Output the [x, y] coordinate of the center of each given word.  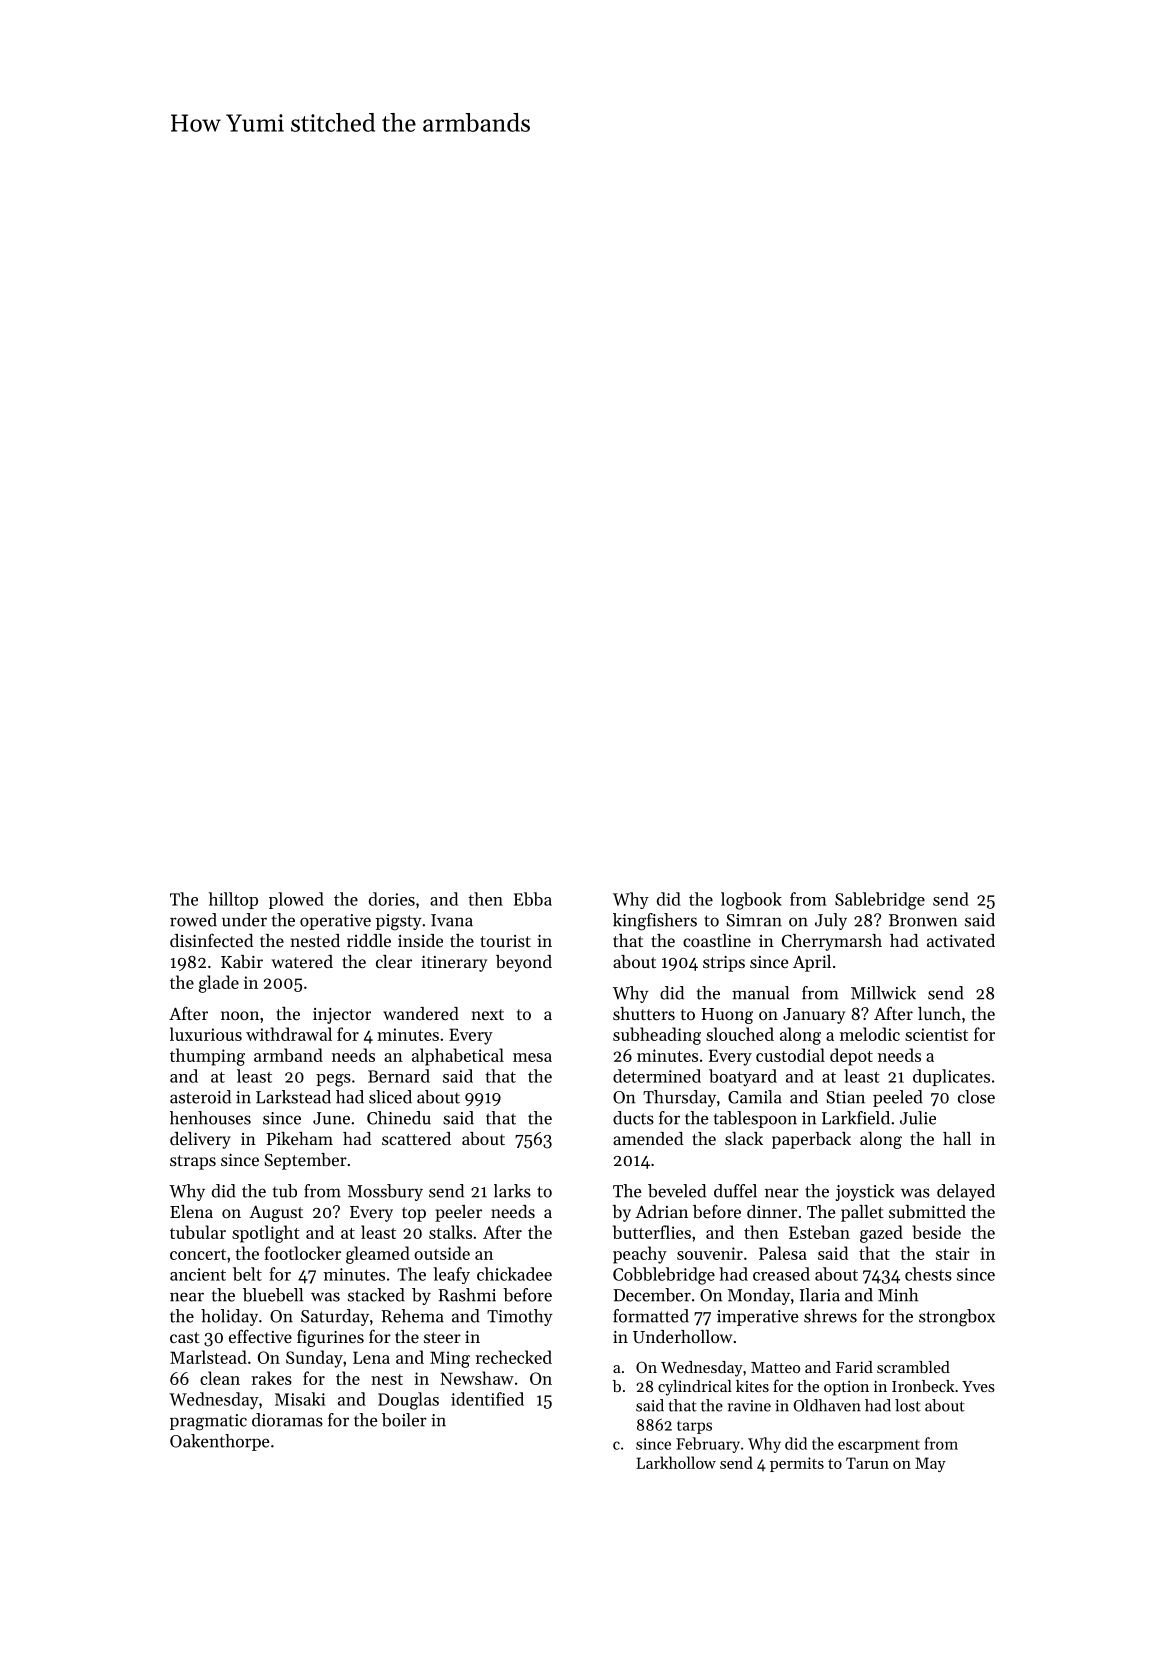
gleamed [378, 1255]
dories [392, 899]
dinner [772, 1211]
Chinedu [399, 1118]
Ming [450, 1359]
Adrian [661, 1211]
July [831, 921]
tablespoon [755, 1119]
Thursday [679, 1098]
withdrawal [289, 1034]
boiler [404, 1420]
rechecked [513, 1357]
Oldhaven [827, 1405]
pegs [333, 1080]
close [976, 1097]
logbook [751, 901]
